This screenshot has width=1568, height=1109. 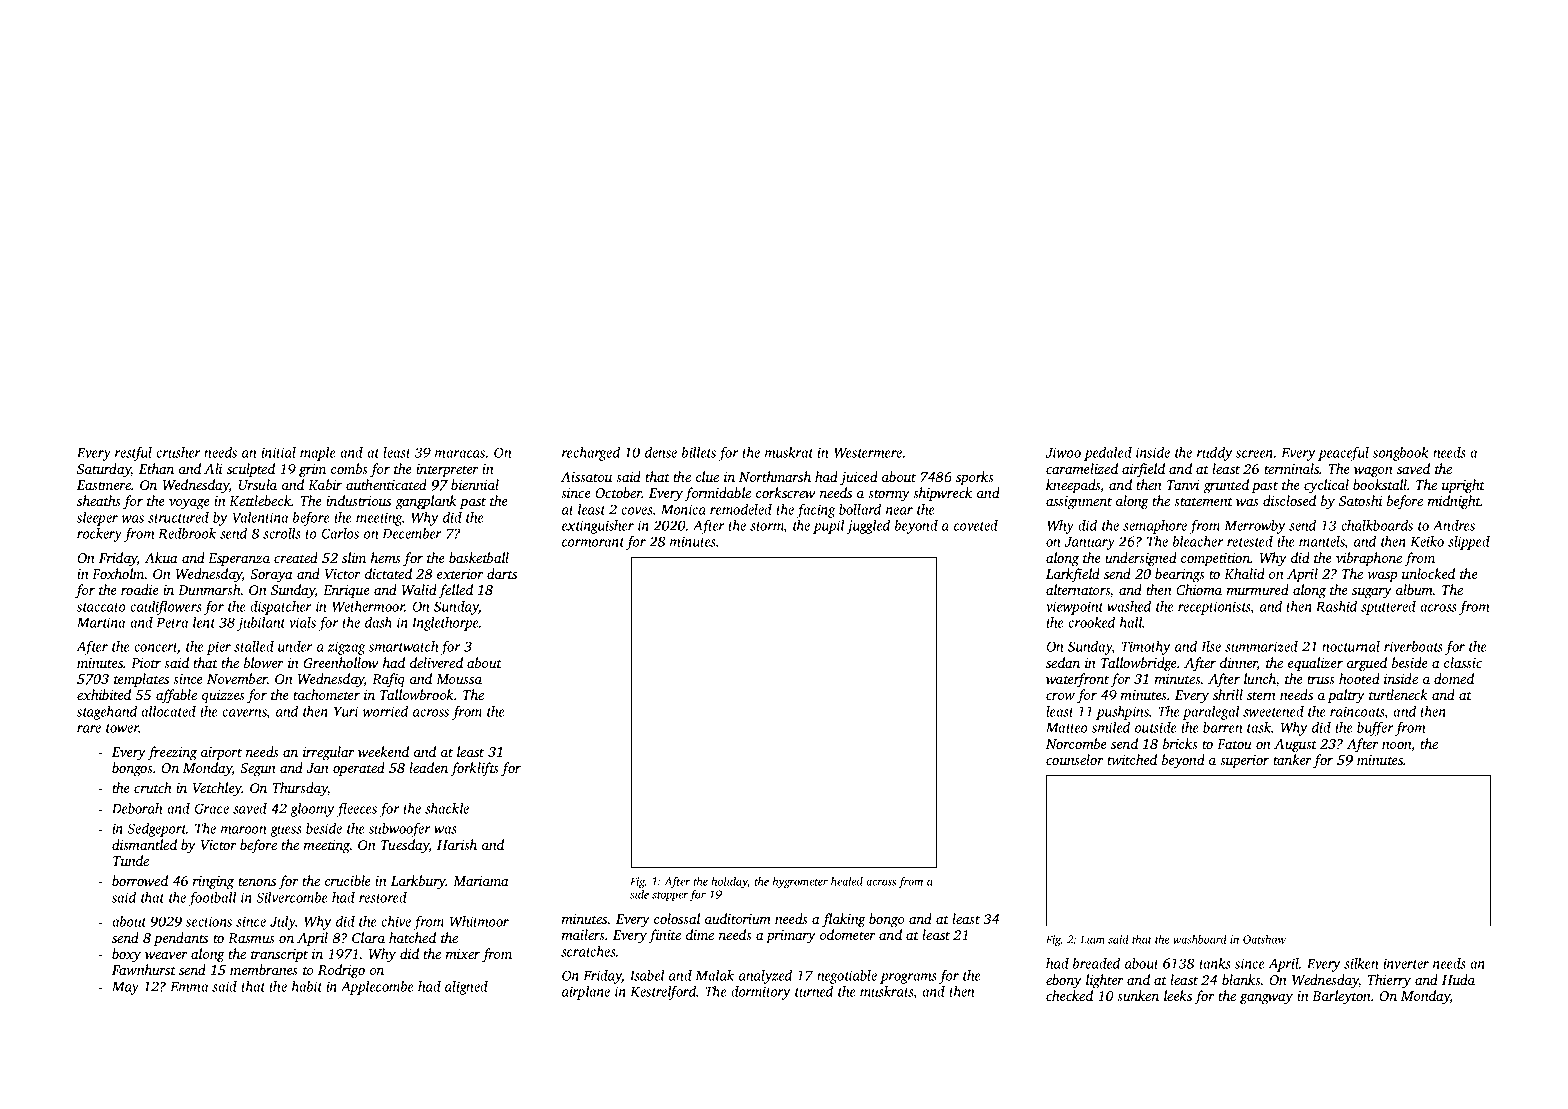 I want to click on Westermere, so click(x=868, y=453).
